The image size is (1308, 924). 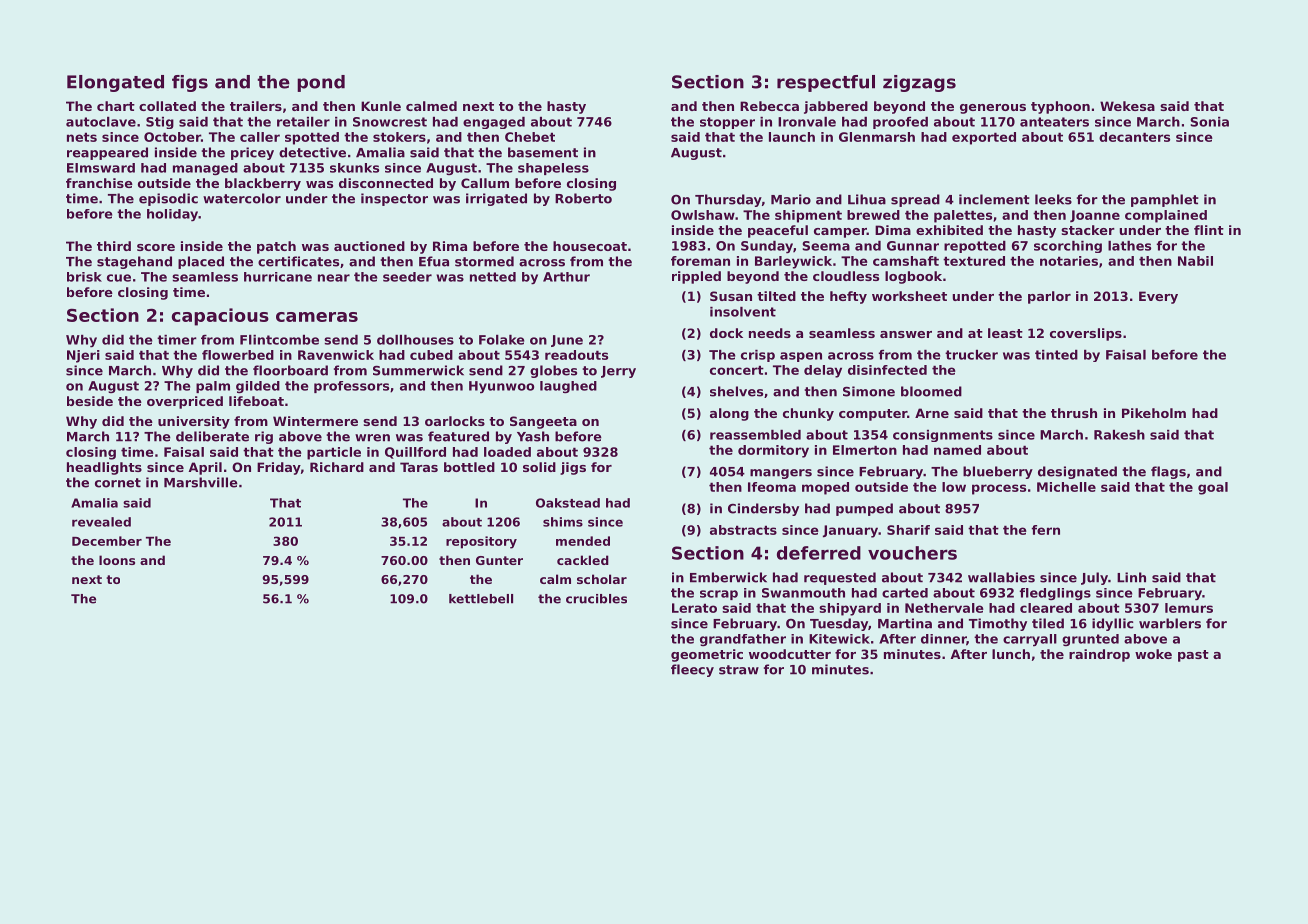 What do you see at coordinates (115, 83) in the screenshot?
I see `Elongated` at bounding box center [115, 83].
